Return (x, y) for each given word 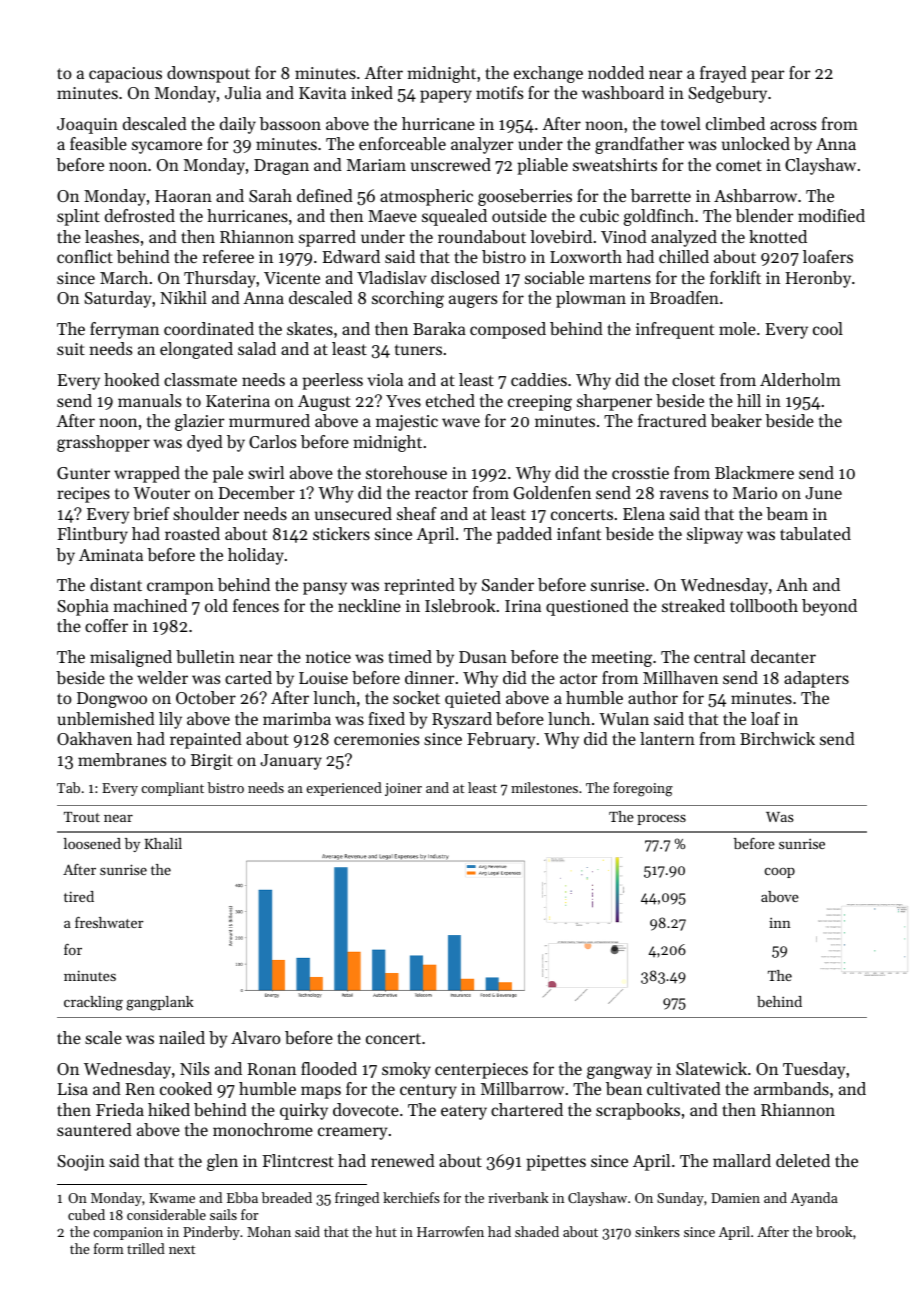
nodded (616, 72)
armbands (791, 1088)
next (182, 1249)
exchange (548, 74)
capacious (125, 75)
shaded (537, 1231)
